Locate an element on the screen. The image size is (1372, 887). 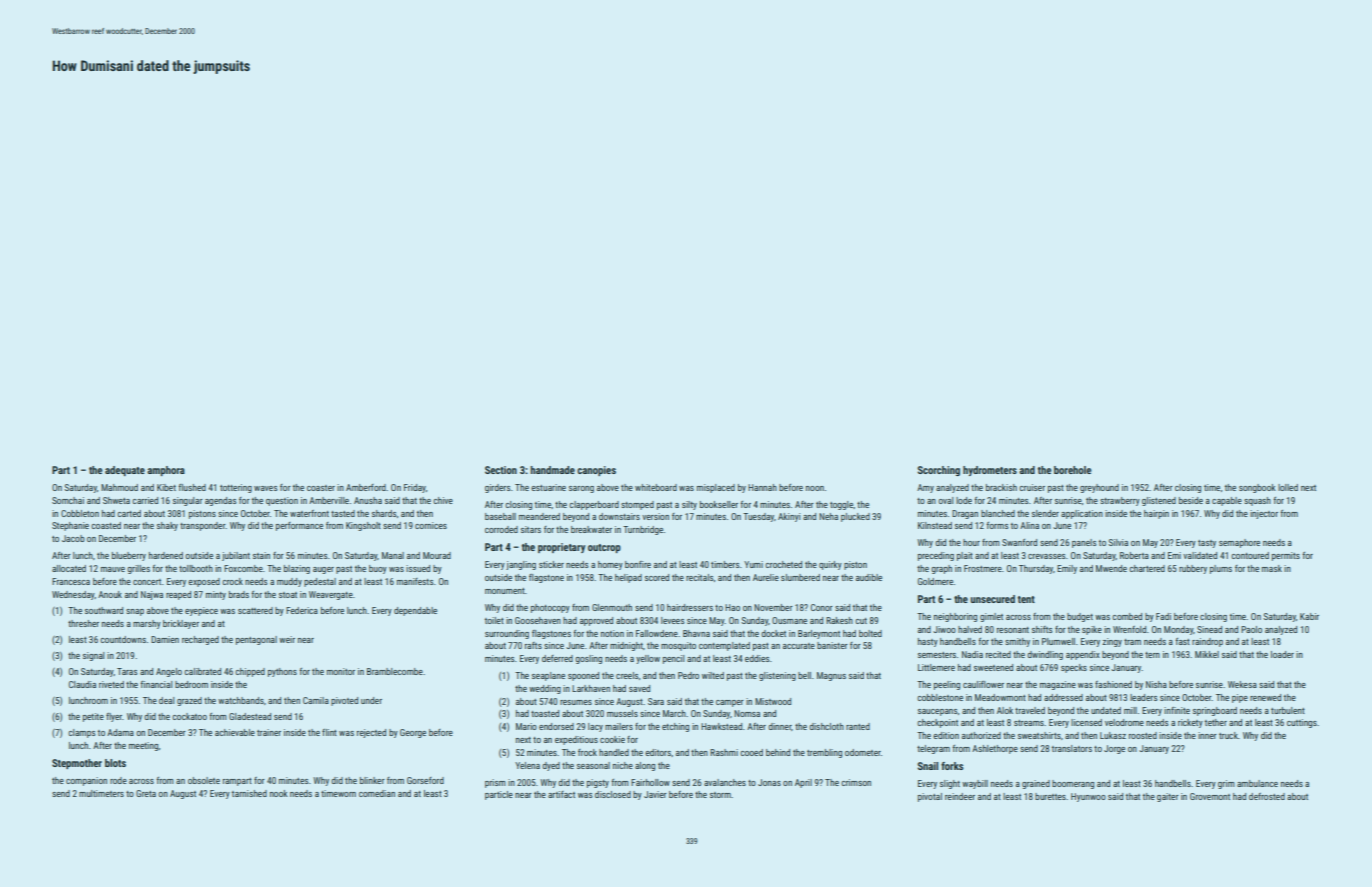
Turnbridge is located at coordinates (643, 530).
